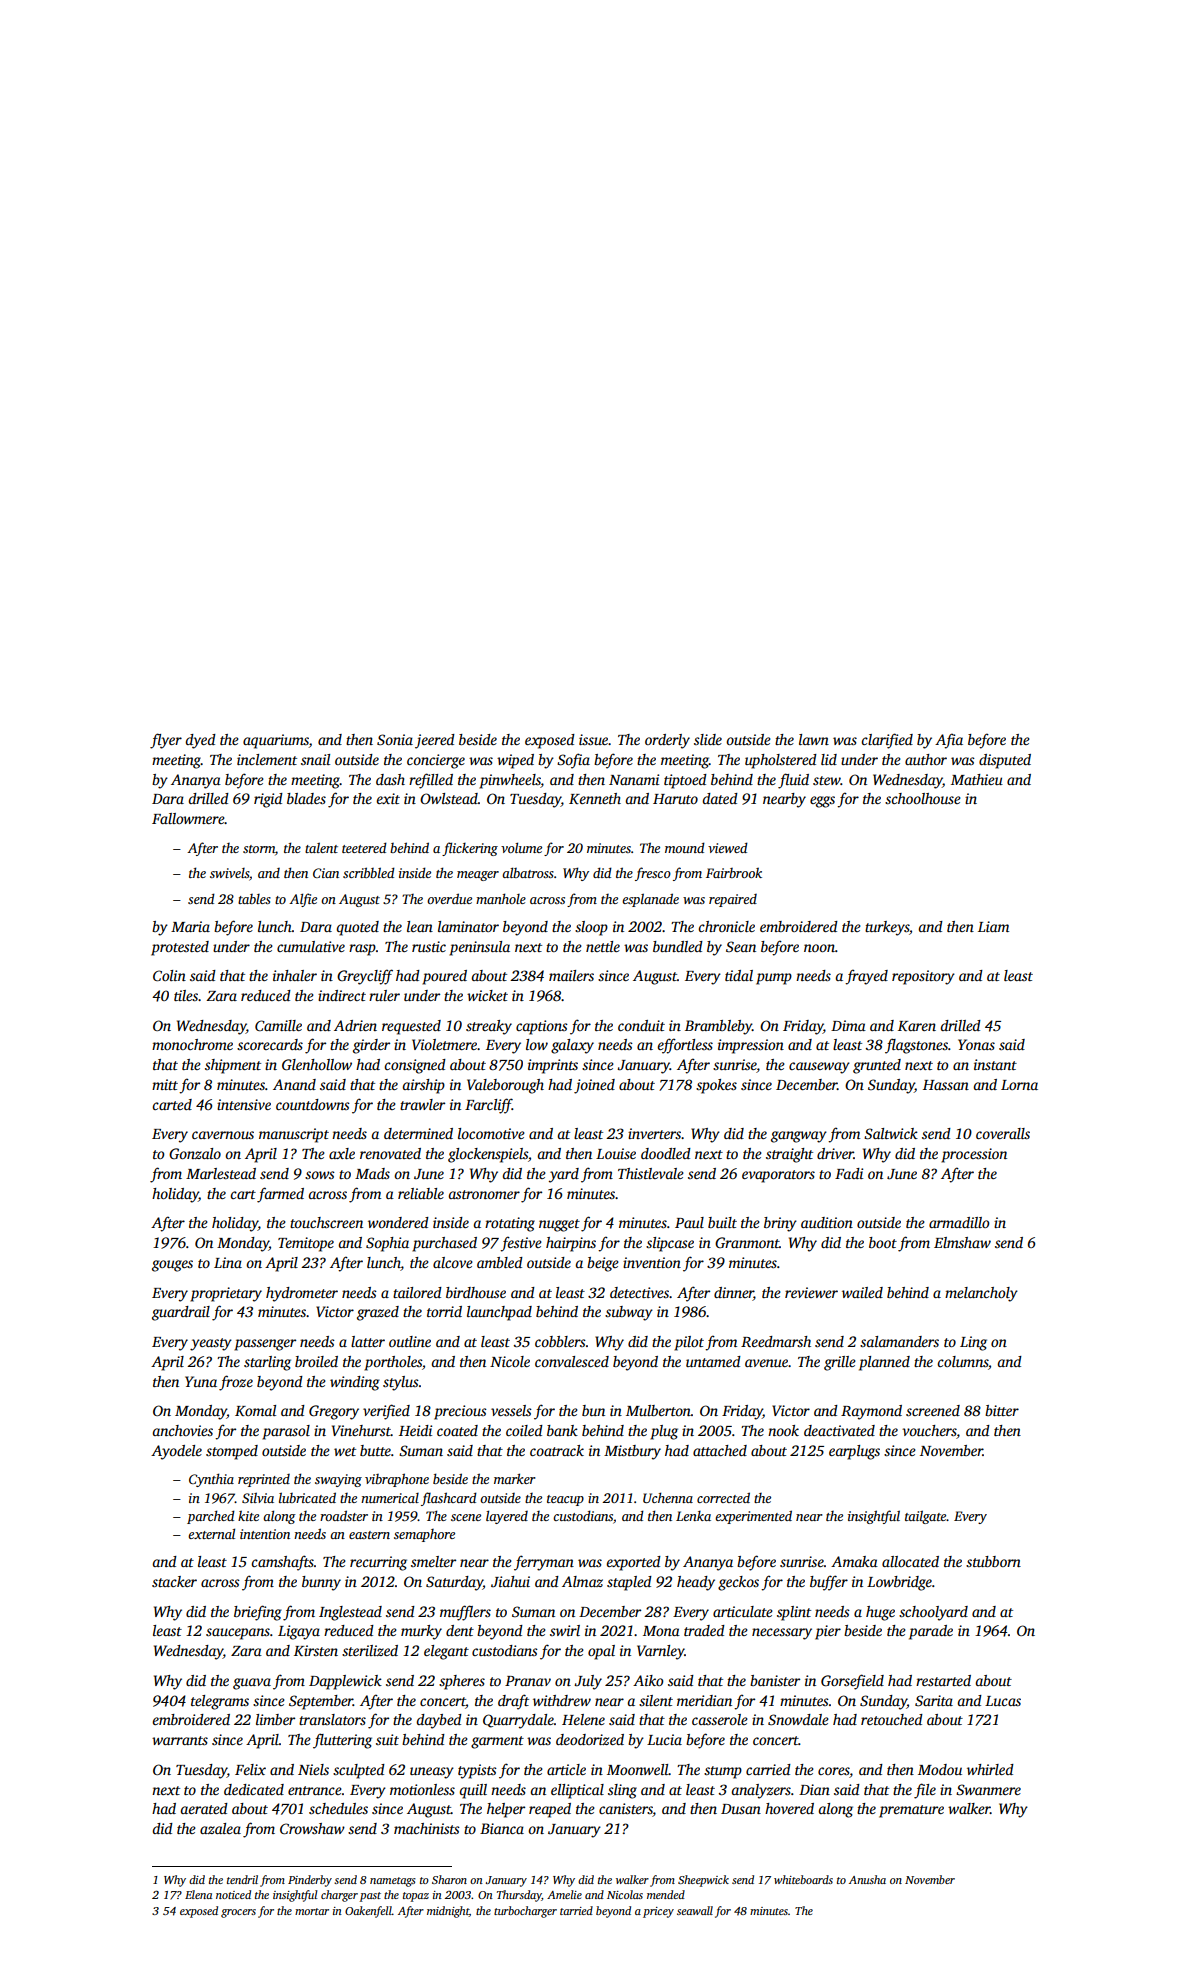  I want to click on Afia, so click(949, 741).
